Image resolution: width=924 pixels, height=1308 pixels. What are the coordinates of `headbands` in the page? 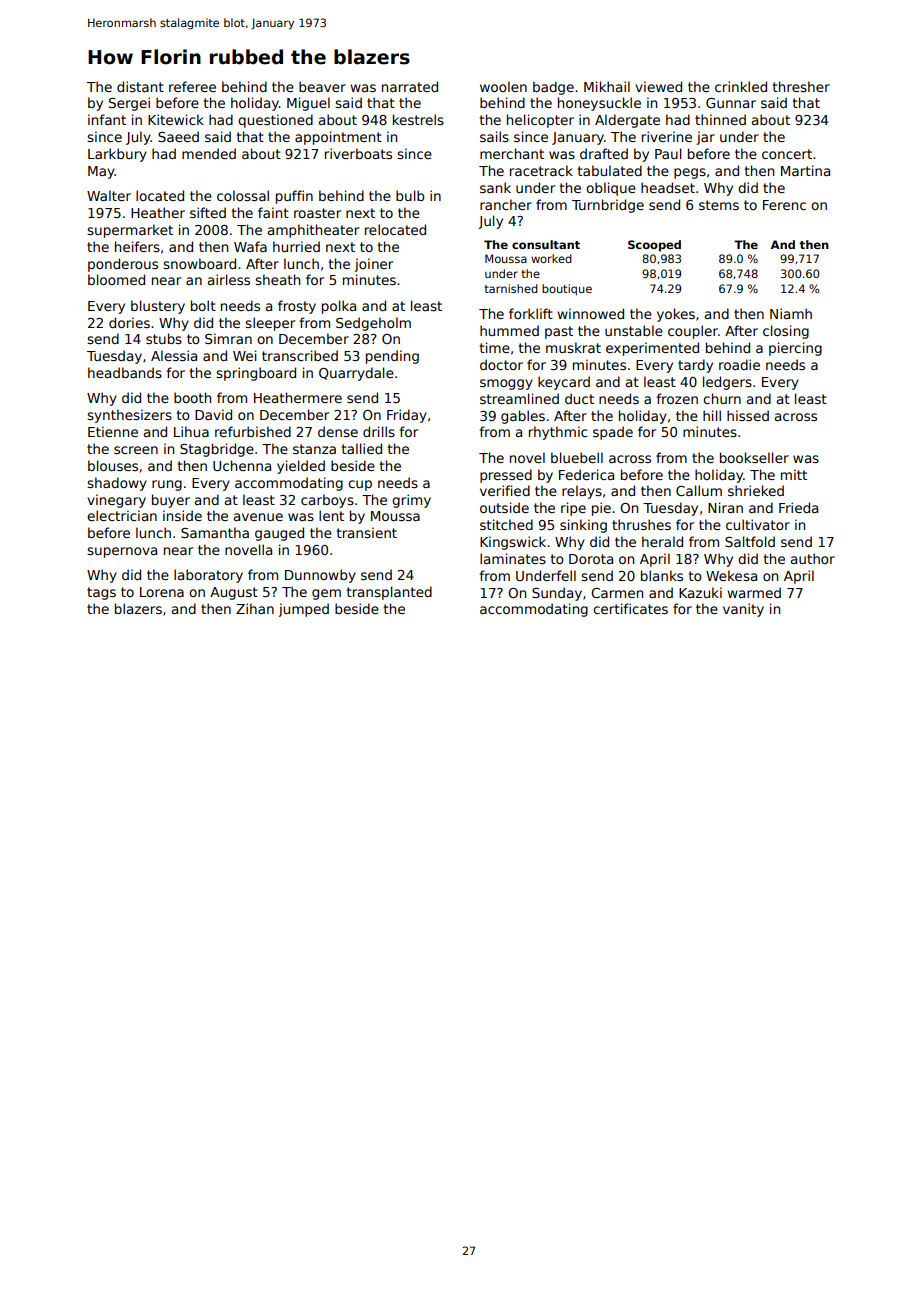 It's located at (125, 372).
